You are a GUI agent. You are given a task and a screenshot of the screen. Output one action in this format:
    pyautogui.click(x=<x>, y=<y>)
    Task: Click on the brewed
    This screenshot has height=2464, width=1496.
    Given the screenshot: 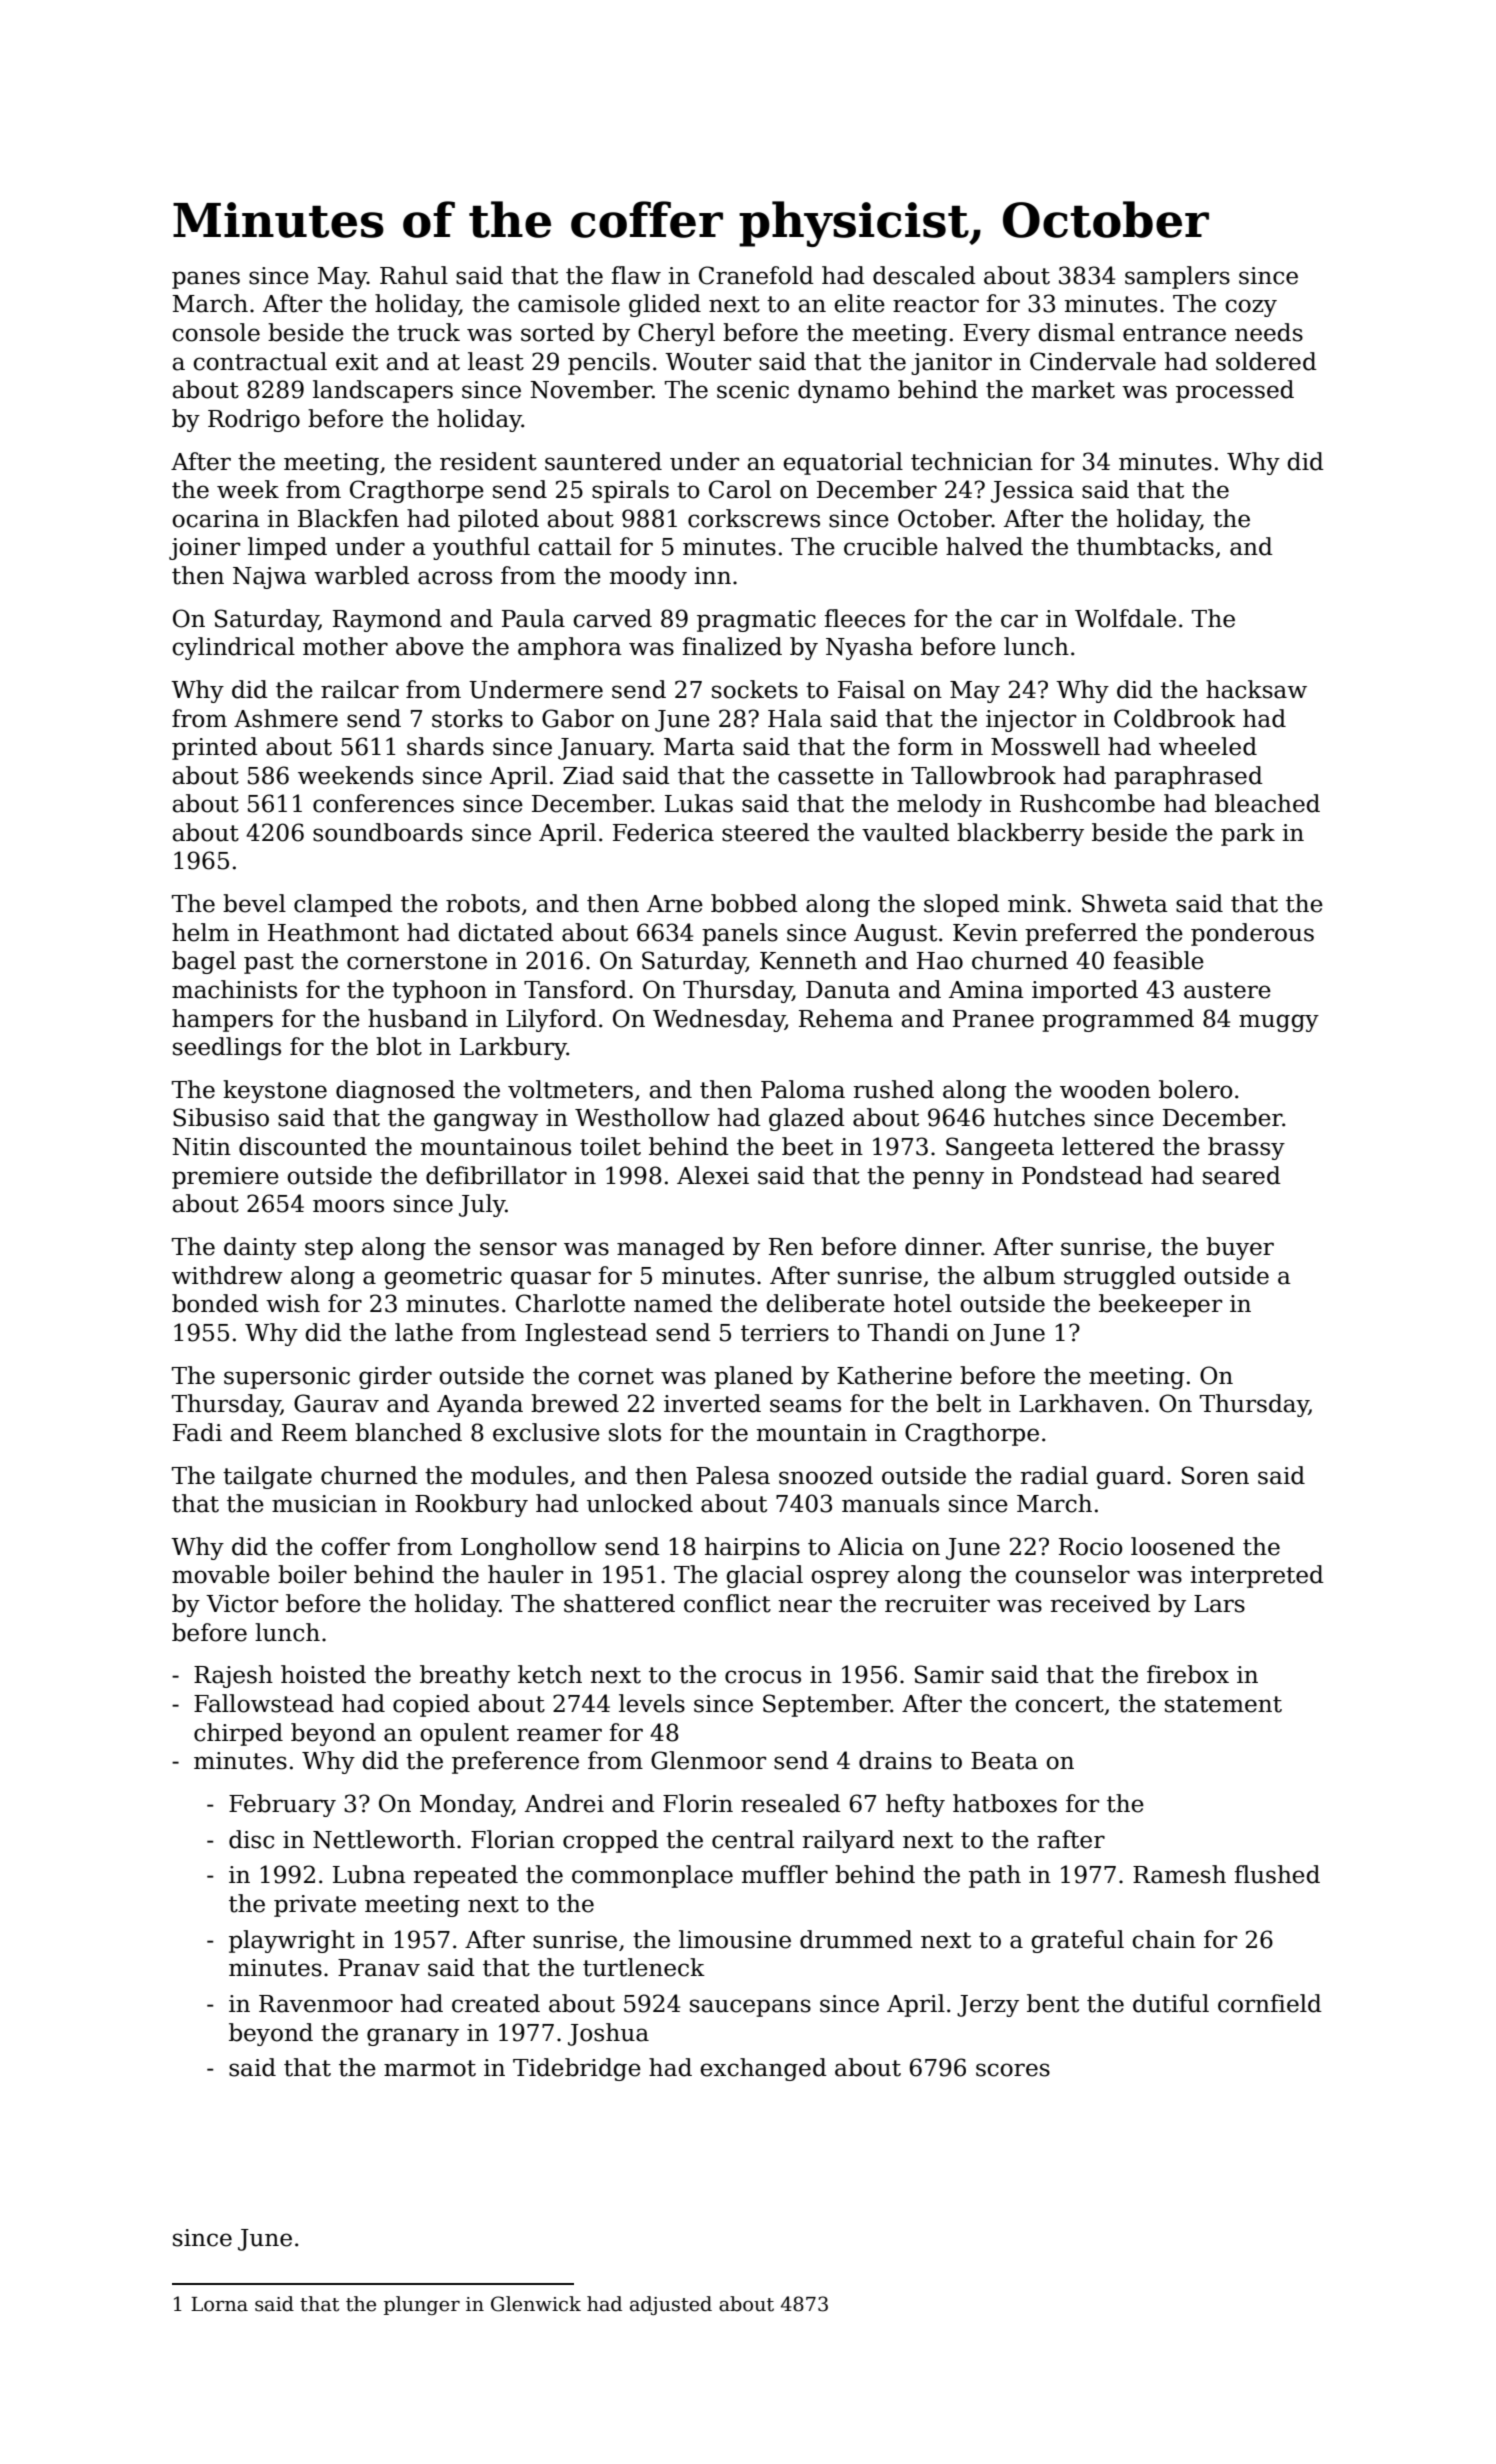 What is the action you would take?
    pyautogui.click(x=575, y=1403)
